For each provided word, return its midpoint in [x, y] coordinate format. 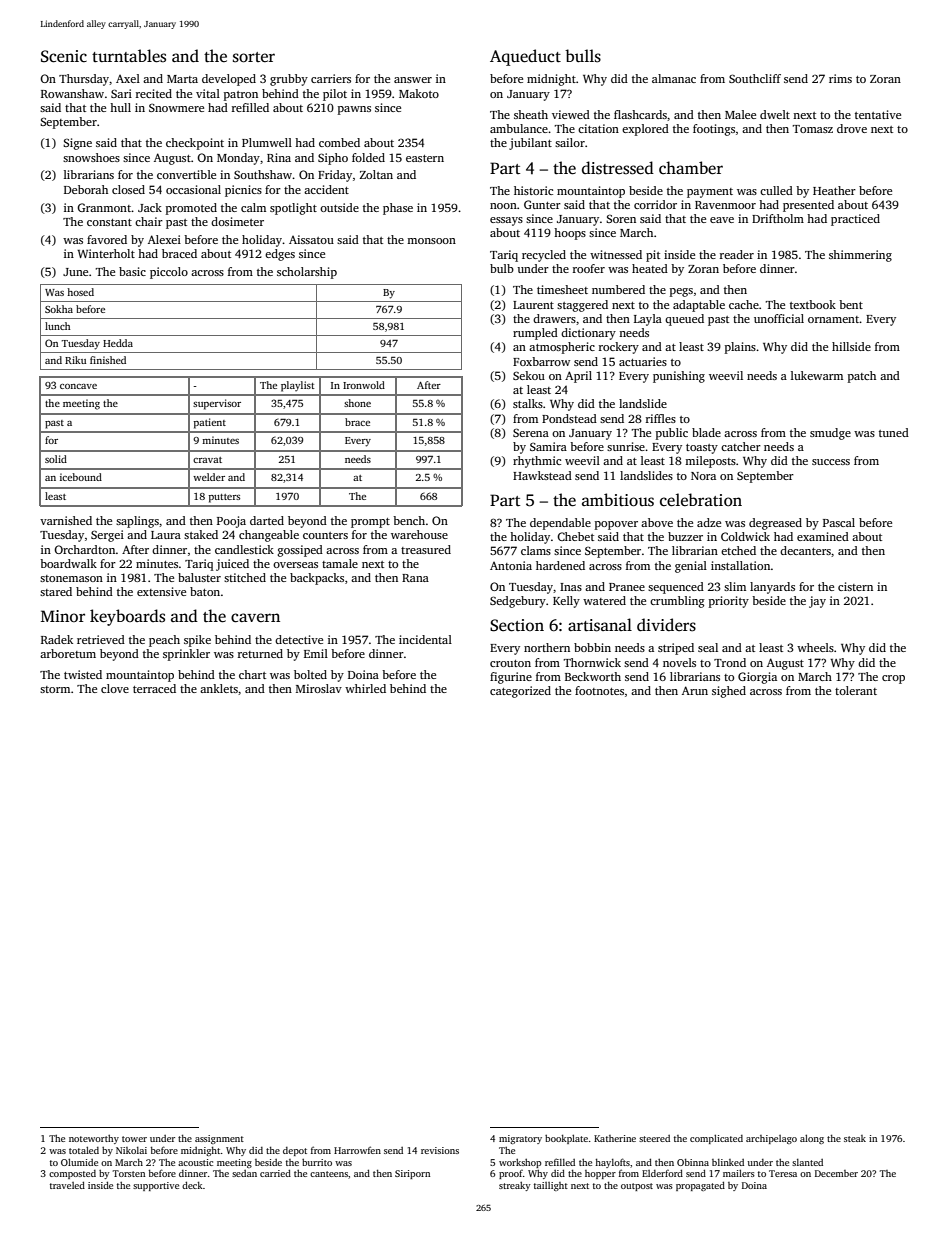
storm [55, 689]
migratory [520, 1139]
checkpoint [195, 144]
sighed [729, 692]
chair [149, 221]
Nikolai [131, 1150]
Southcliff [755, 78]
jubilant [530, 144]
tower [134, 1139]
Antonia [511, 565]
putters [224, 498]
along [812, 1139]
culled [776, 190]
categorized [520, 692]
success [831, 462]
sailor [570, 142]
